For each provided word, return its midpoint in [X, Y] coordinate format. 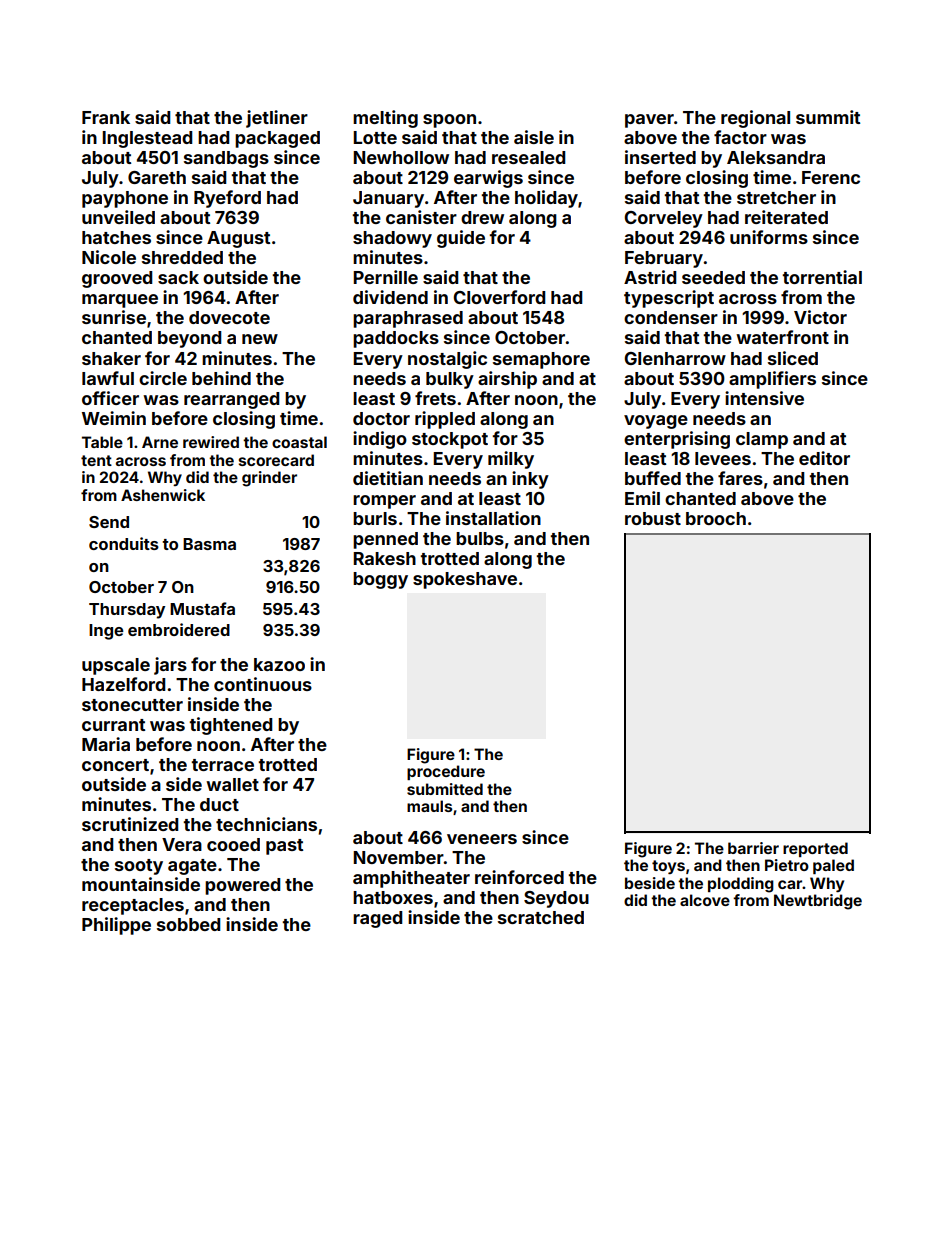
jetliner [277, 119]
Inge [106, 632]
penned [385, 540]
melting [385, 119]
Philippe [116, 926]
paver [649, 121]
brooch [716, 518]
